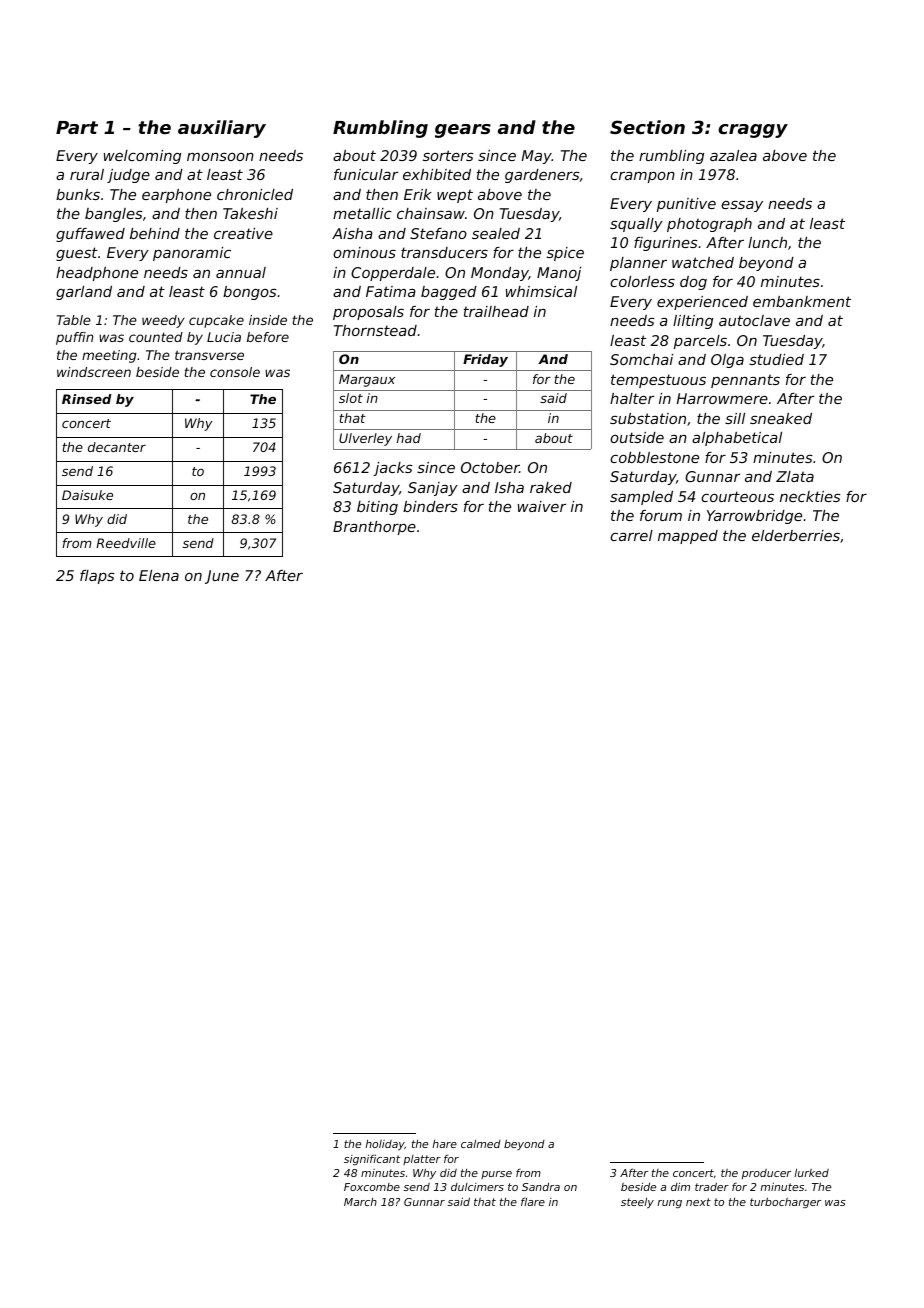 The height and width of the document is (1308, 924). Describe the element at coordinates (268, 337) in the document. I see `before` at that location.
